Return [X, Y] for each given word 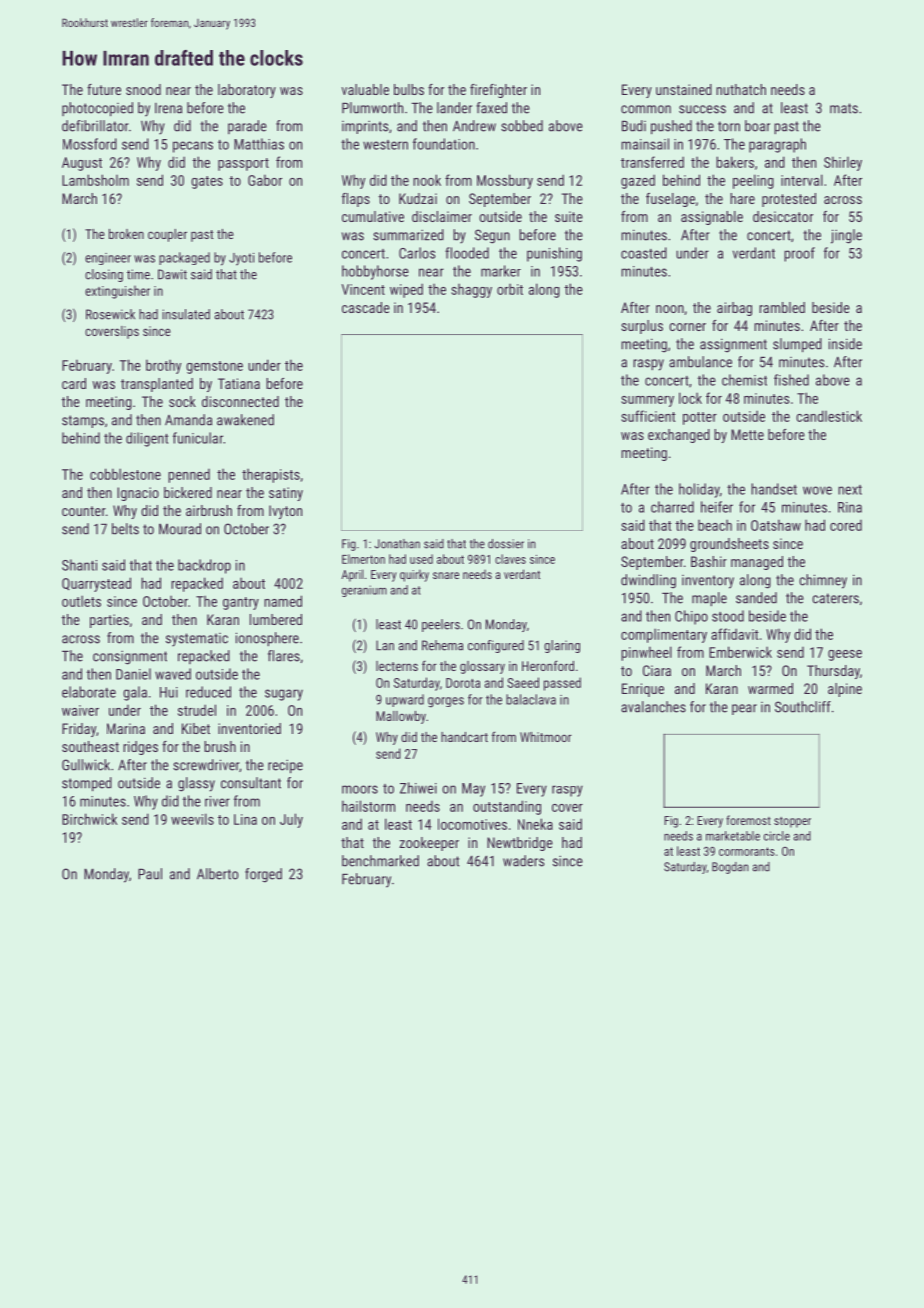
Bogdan [730, 868]
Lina [245, 819]
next [850, 490]
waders [523, 861]
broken [126, 234]
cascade [366, 307]
